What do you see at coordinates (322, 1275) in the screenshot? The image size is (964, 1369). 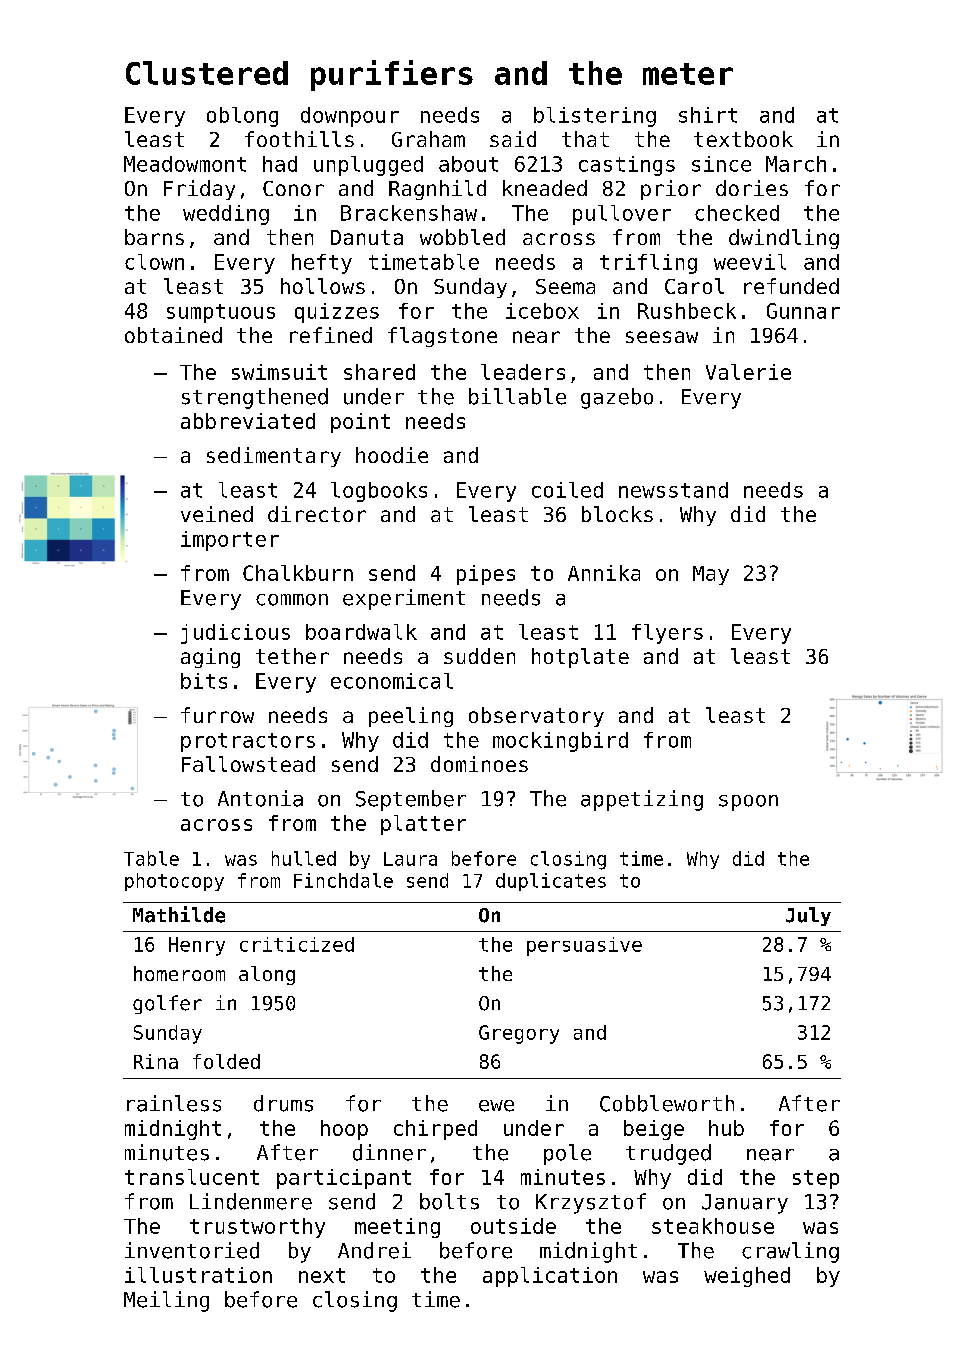 I see `next` at bounding box center [322, 1275].
